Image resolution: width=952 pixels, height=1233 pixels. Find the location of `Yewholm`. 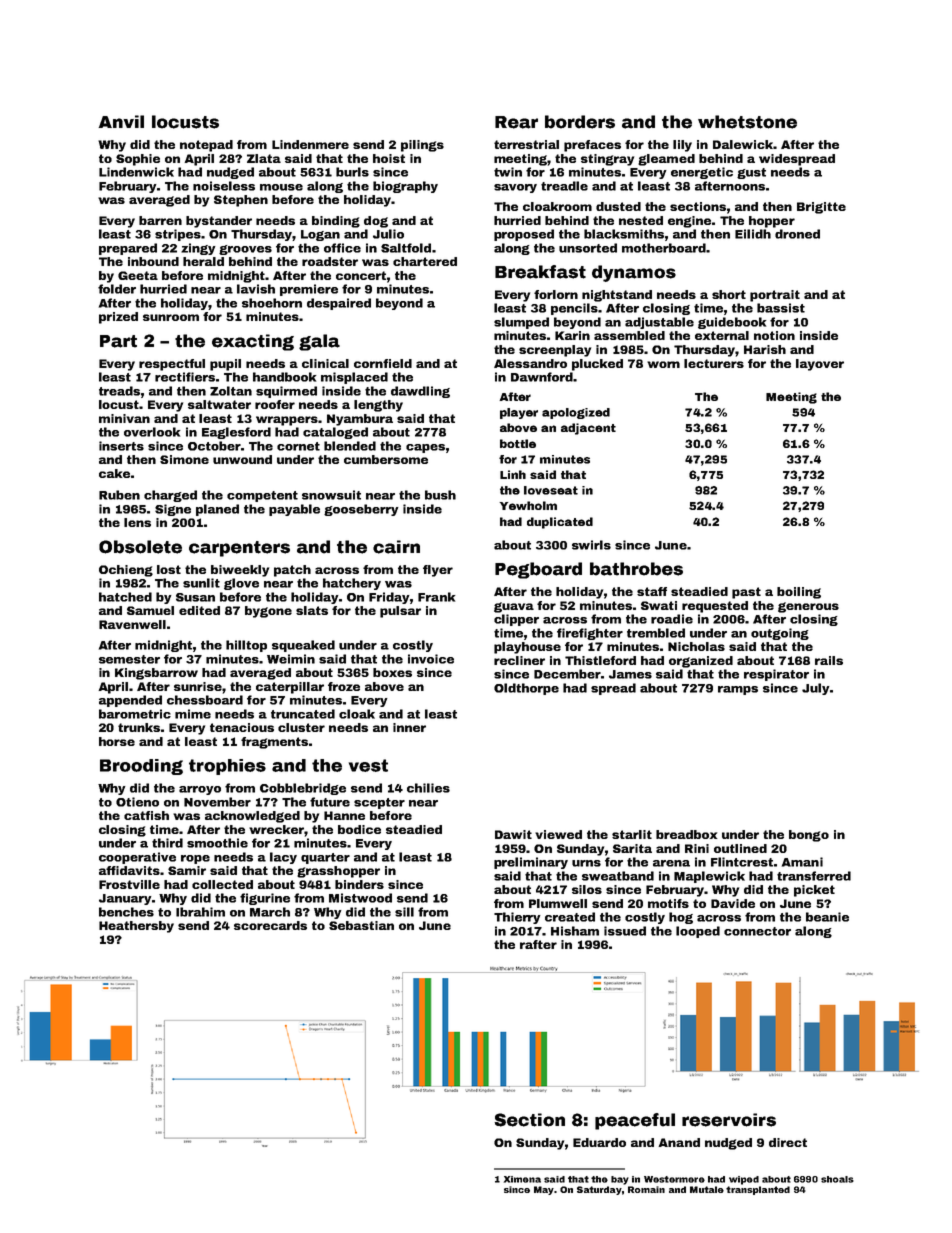

Yewholm is located at coordinates (528, 505).
